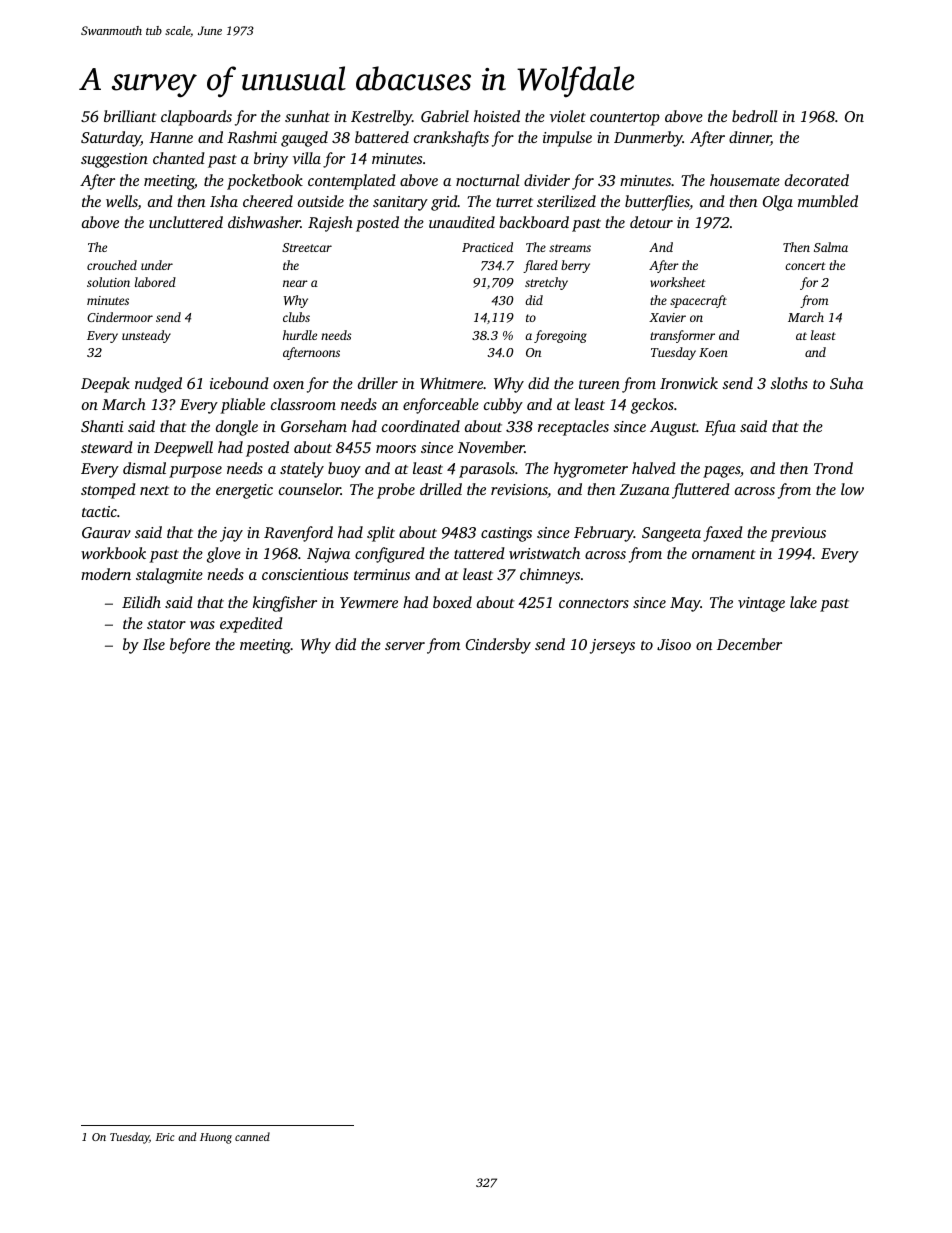 The height and width of the screenshot is (1233, 952). What do you see at coordinates (112, 265) in the screenshot?
I see `crouched` at bounding box center [112, 265].
